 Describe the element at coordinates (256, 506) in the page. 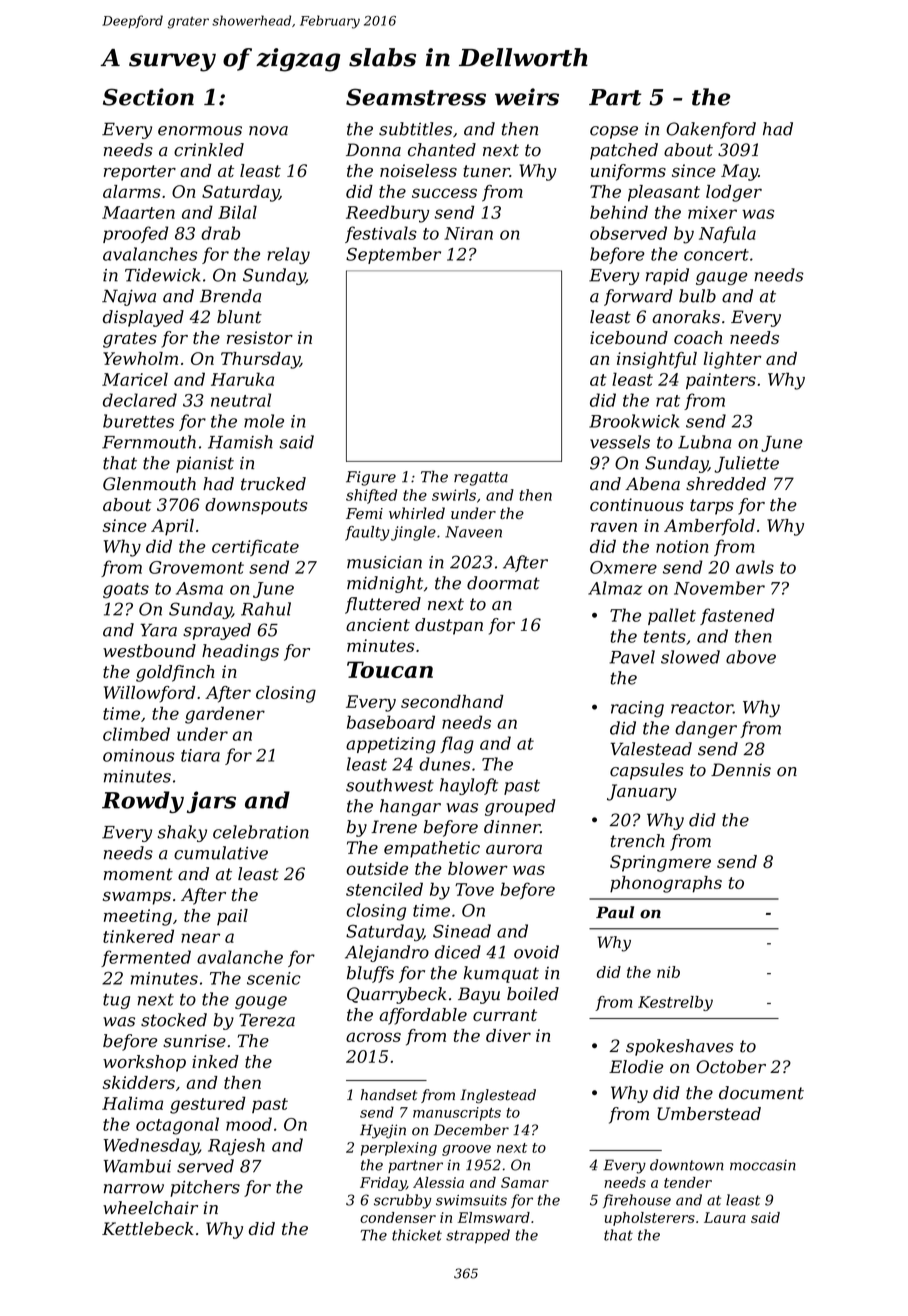

I see `downspouts` at that location.
